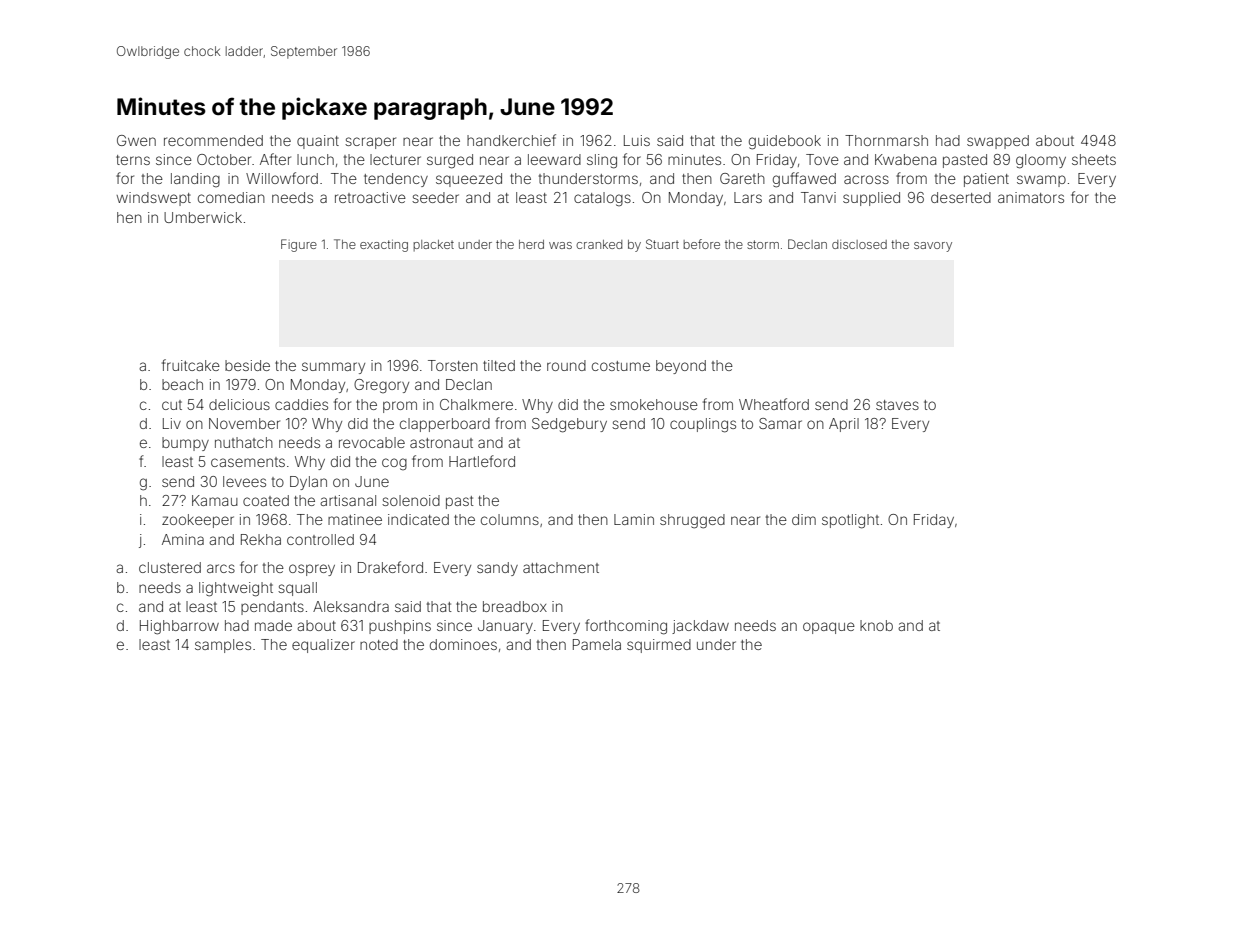 The image size is (1233, 952). Describe the element at coordinates (469, 180) in the screenshot. I see `squeezed` at that location.
